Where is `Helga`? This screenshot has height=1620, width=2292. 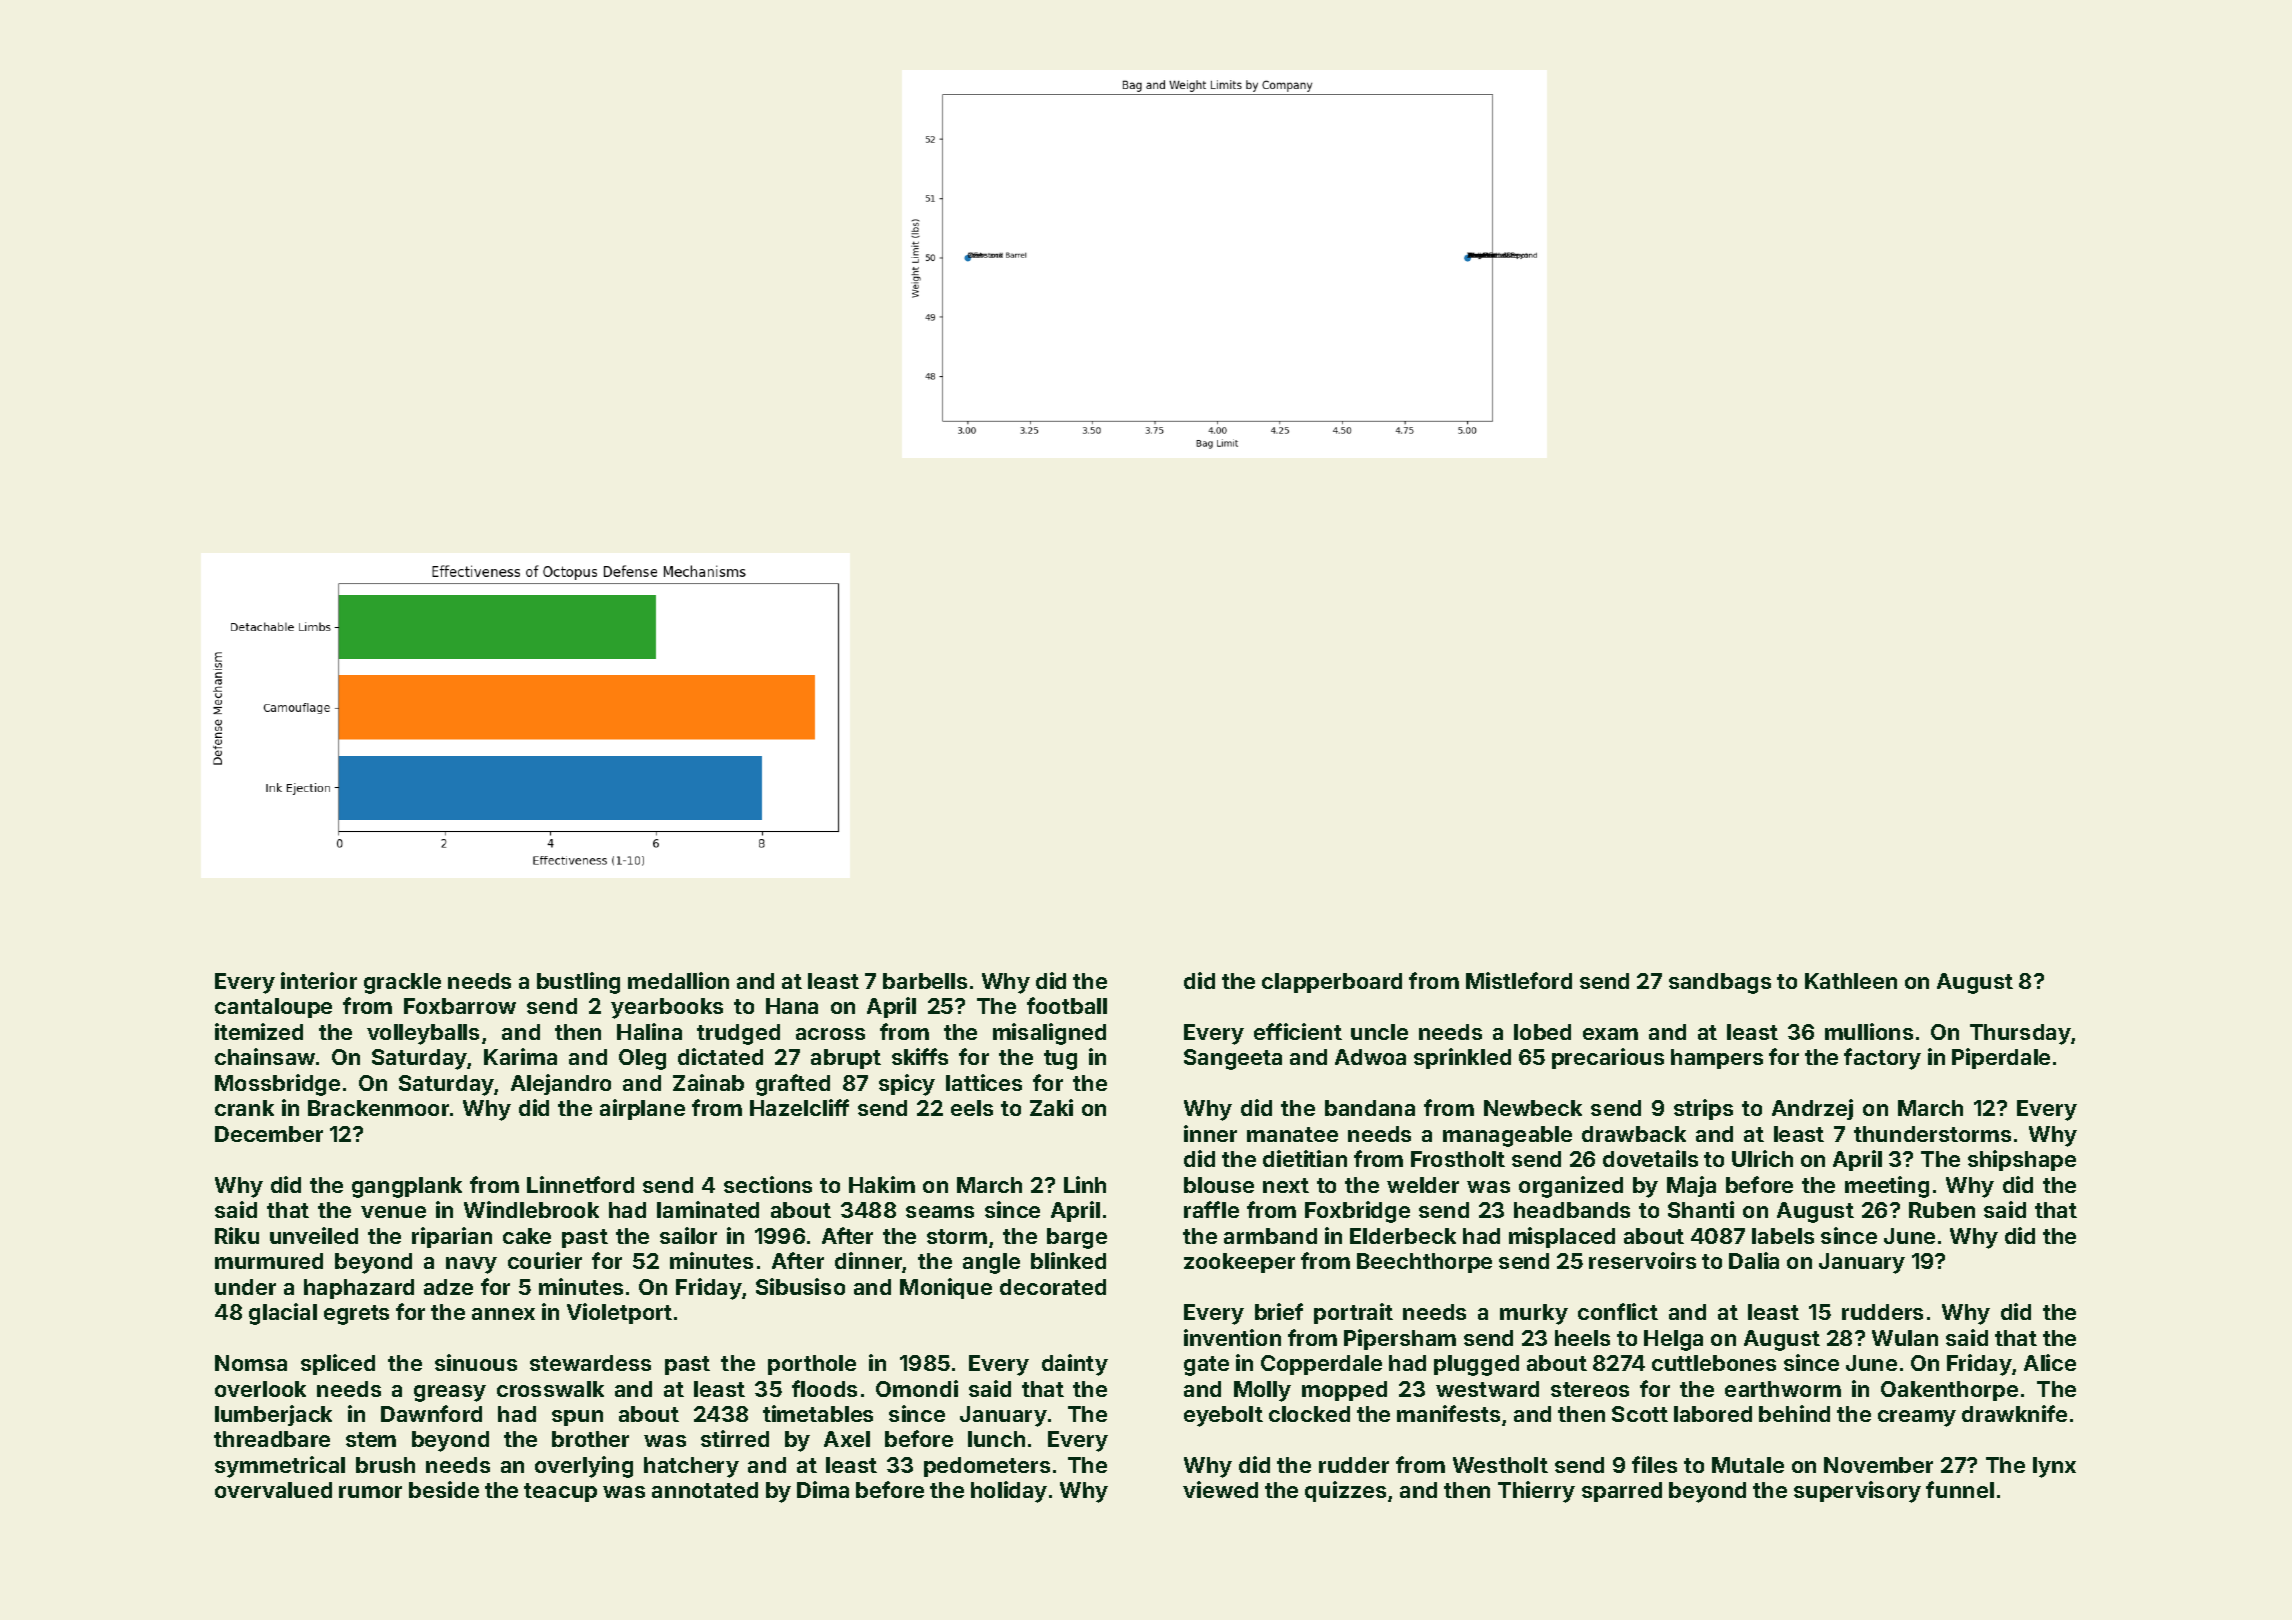
Helga is located at coordinates (1673, 1340).
